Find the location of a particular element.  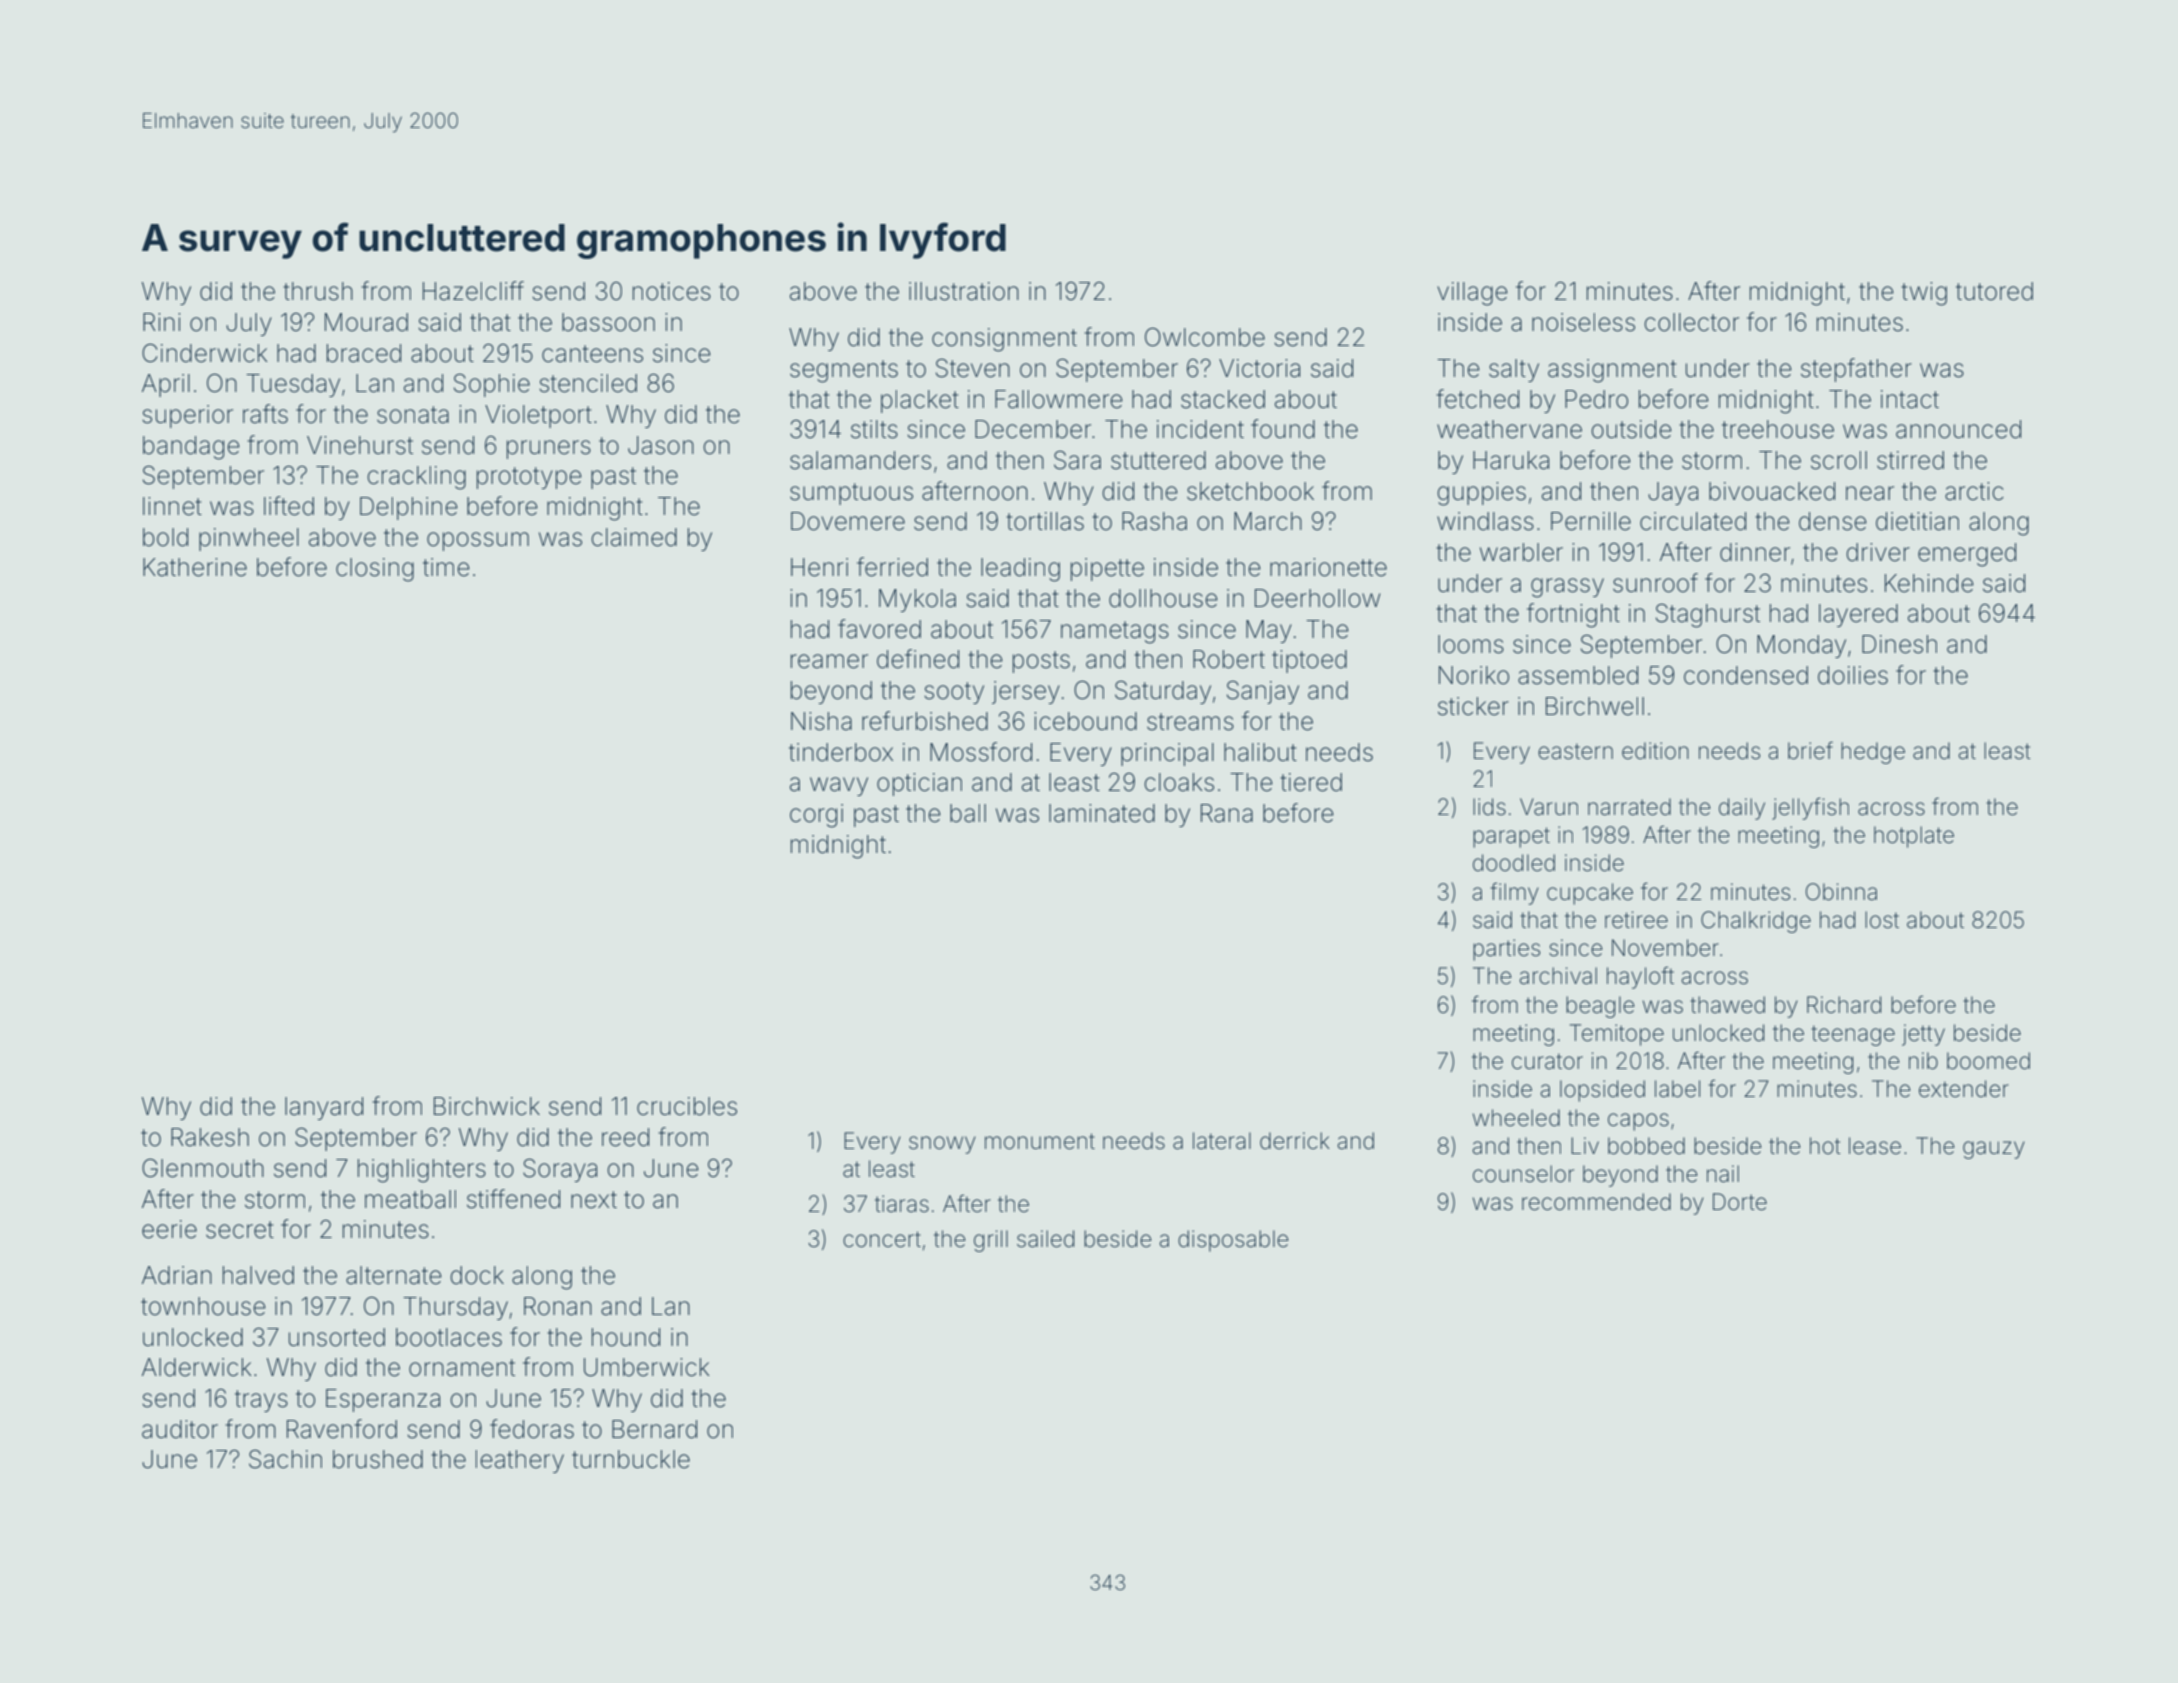

hedge is located at coordinates (1873, 753).
